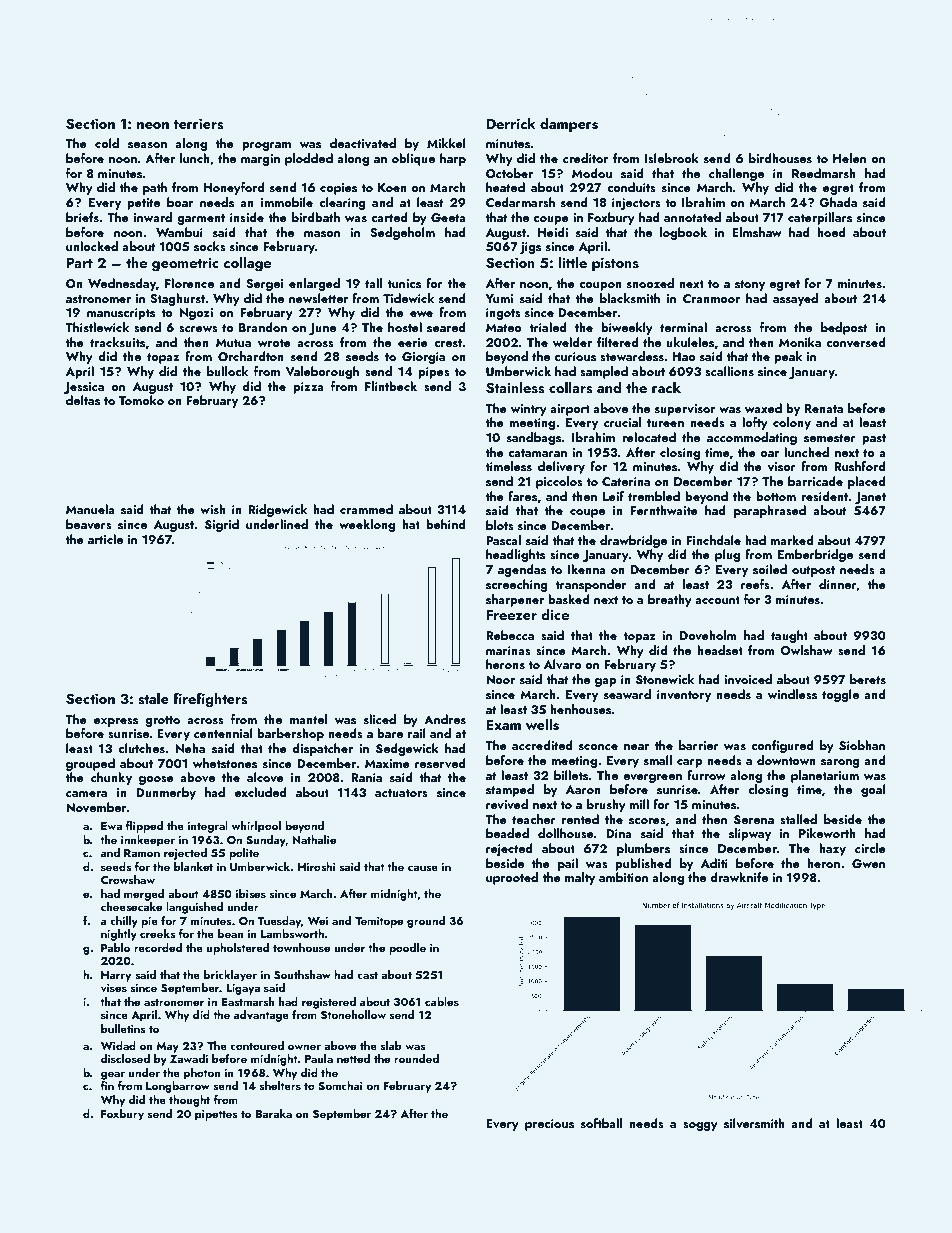 The image size is (952, 1233). I want to click on Geeta, so click(448, 218).
